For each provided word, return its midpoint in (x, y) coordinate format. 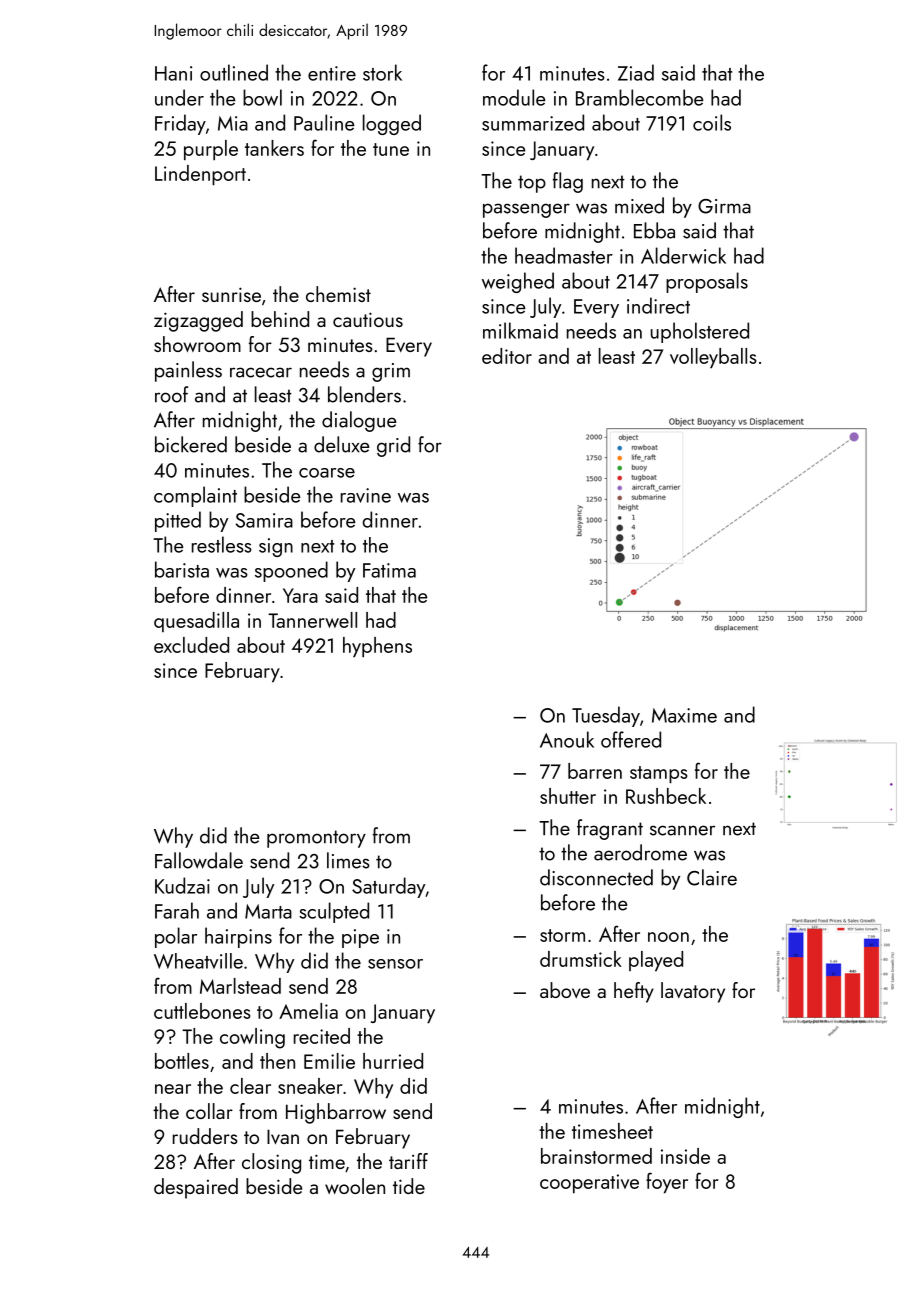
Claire (712, 877)
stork (382, 72)
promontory (316, 839)
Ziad (636, 72)
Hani (173, 73)
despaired (196, 1188)
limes (348, 860)
